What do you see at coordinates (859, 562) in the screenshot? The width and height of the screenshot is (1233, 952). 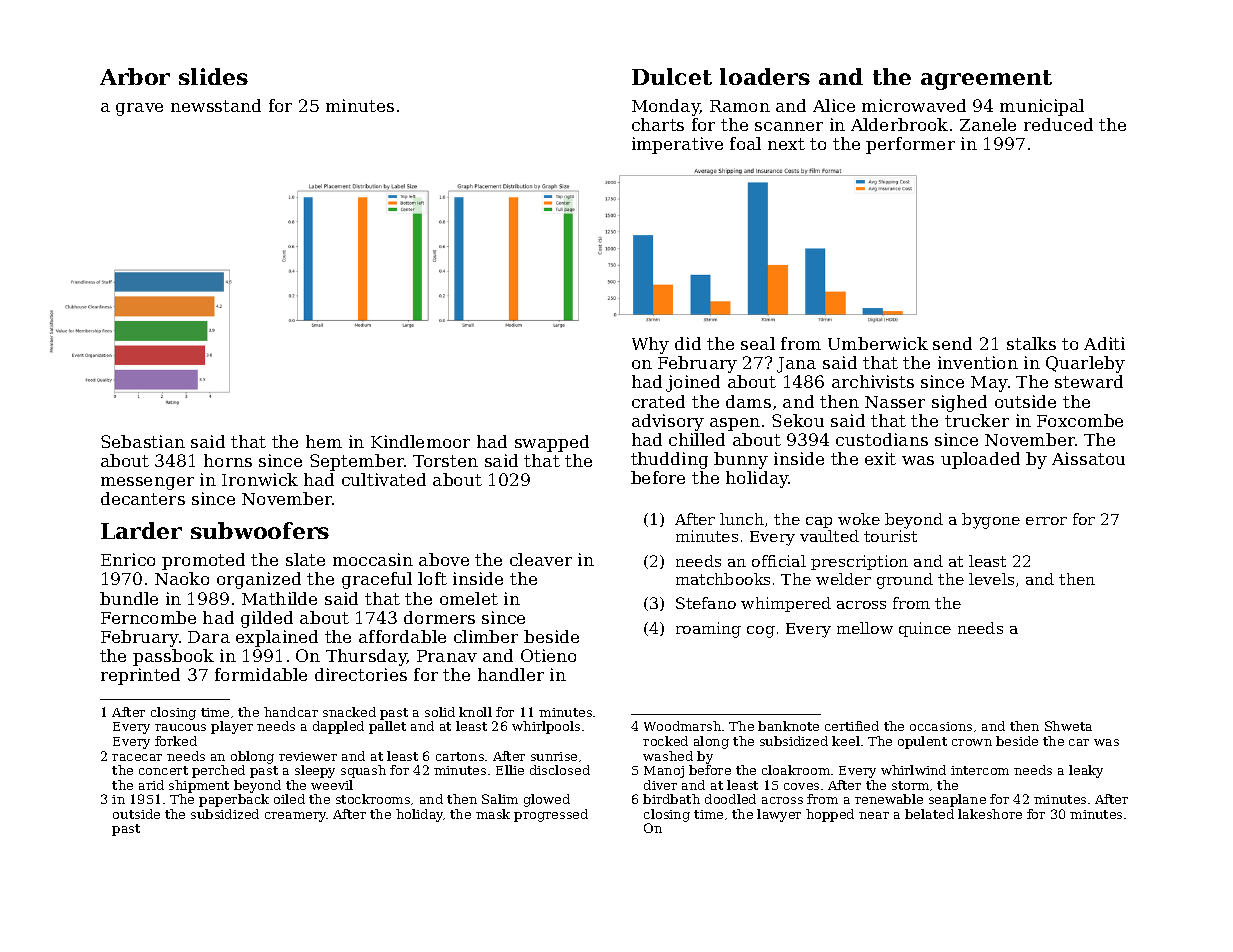 I see `prescription` at bounding box center [859, 562].
